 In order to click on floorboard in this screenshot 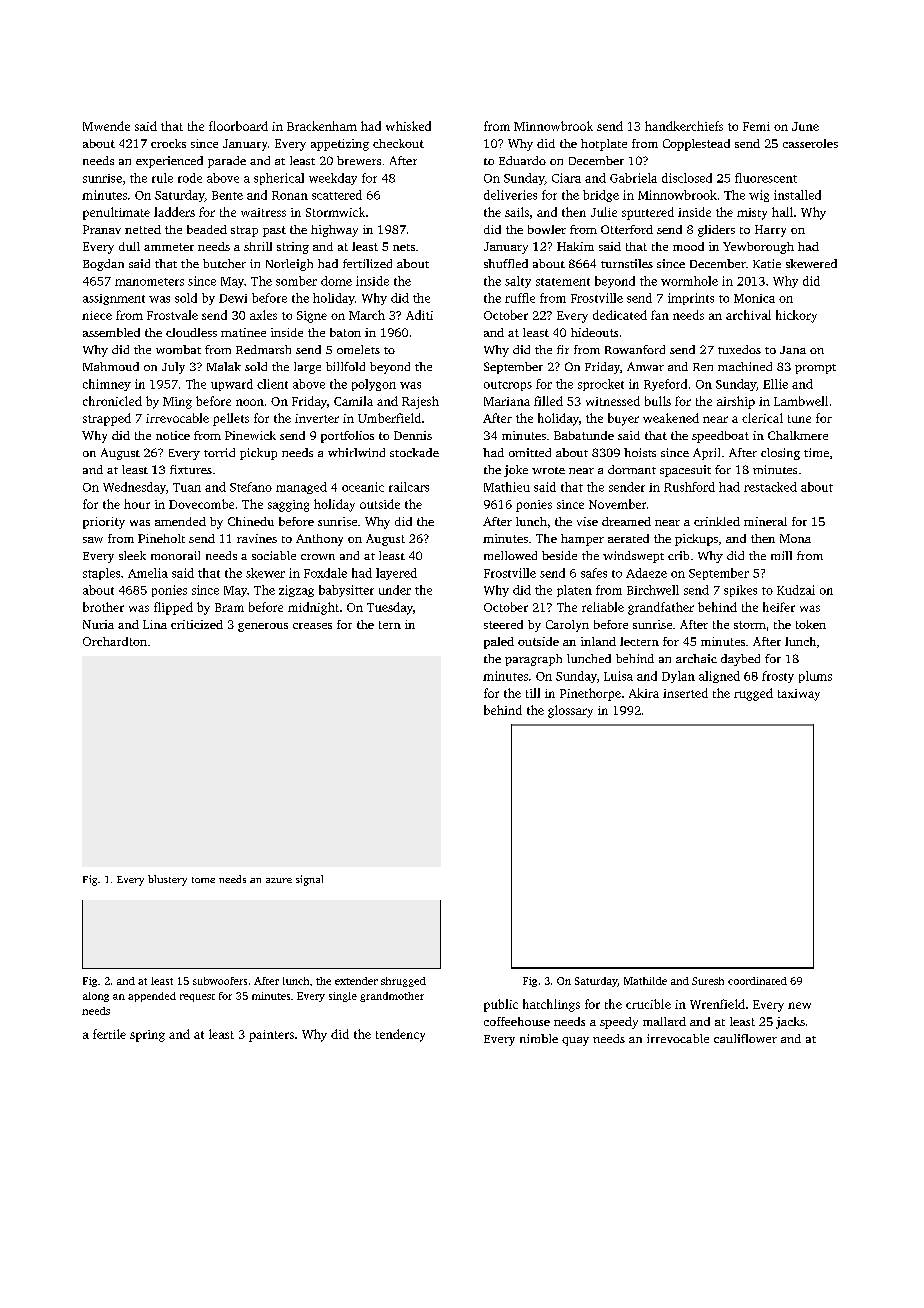, I will do `click(238, 126)`.
